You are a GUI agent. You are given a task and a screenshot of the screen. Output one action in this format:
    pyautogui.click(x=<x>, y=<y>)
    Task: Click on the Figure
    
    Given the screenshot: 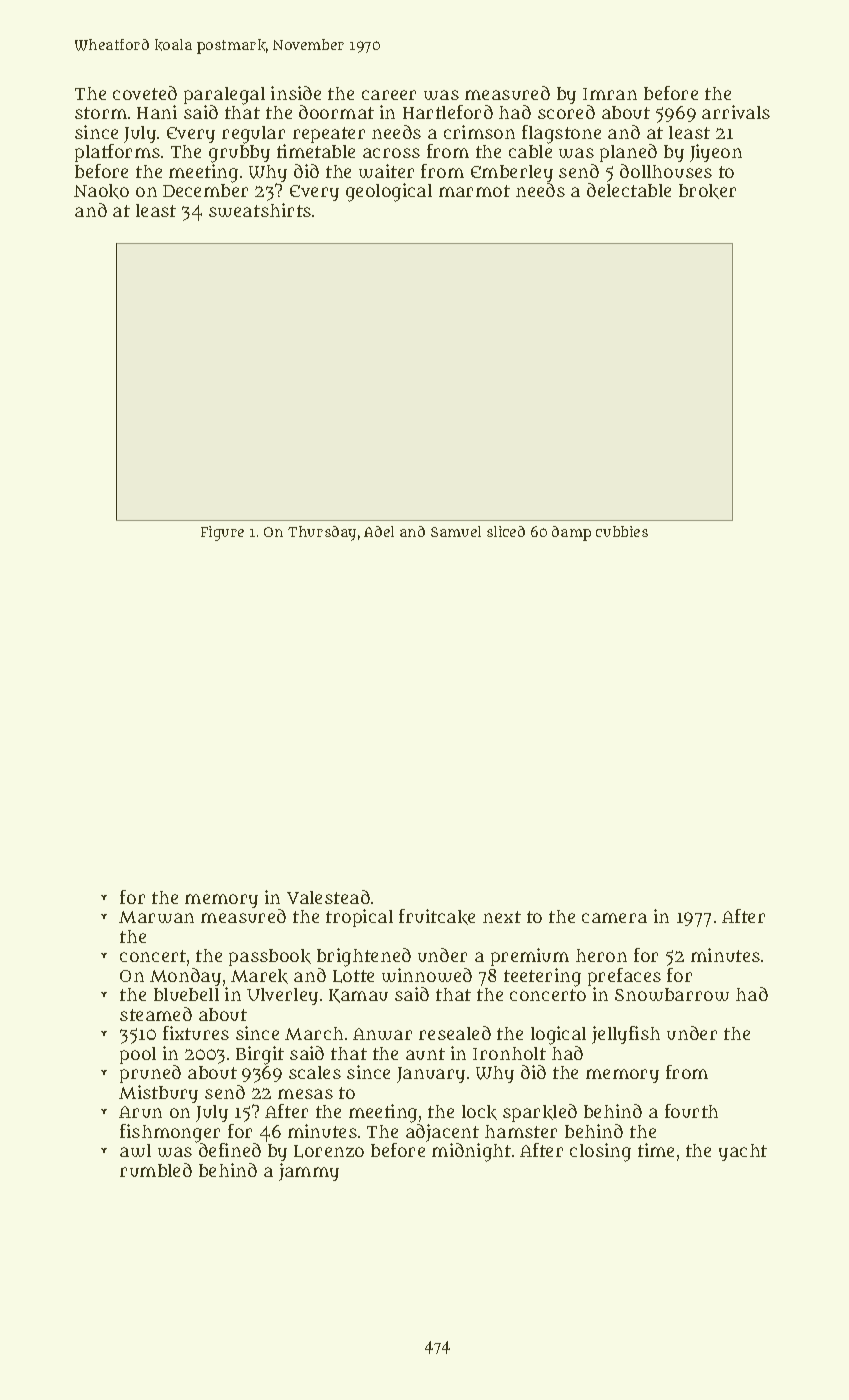 What is the action you would take?
    pyautogui.click(x=222, y=533)
